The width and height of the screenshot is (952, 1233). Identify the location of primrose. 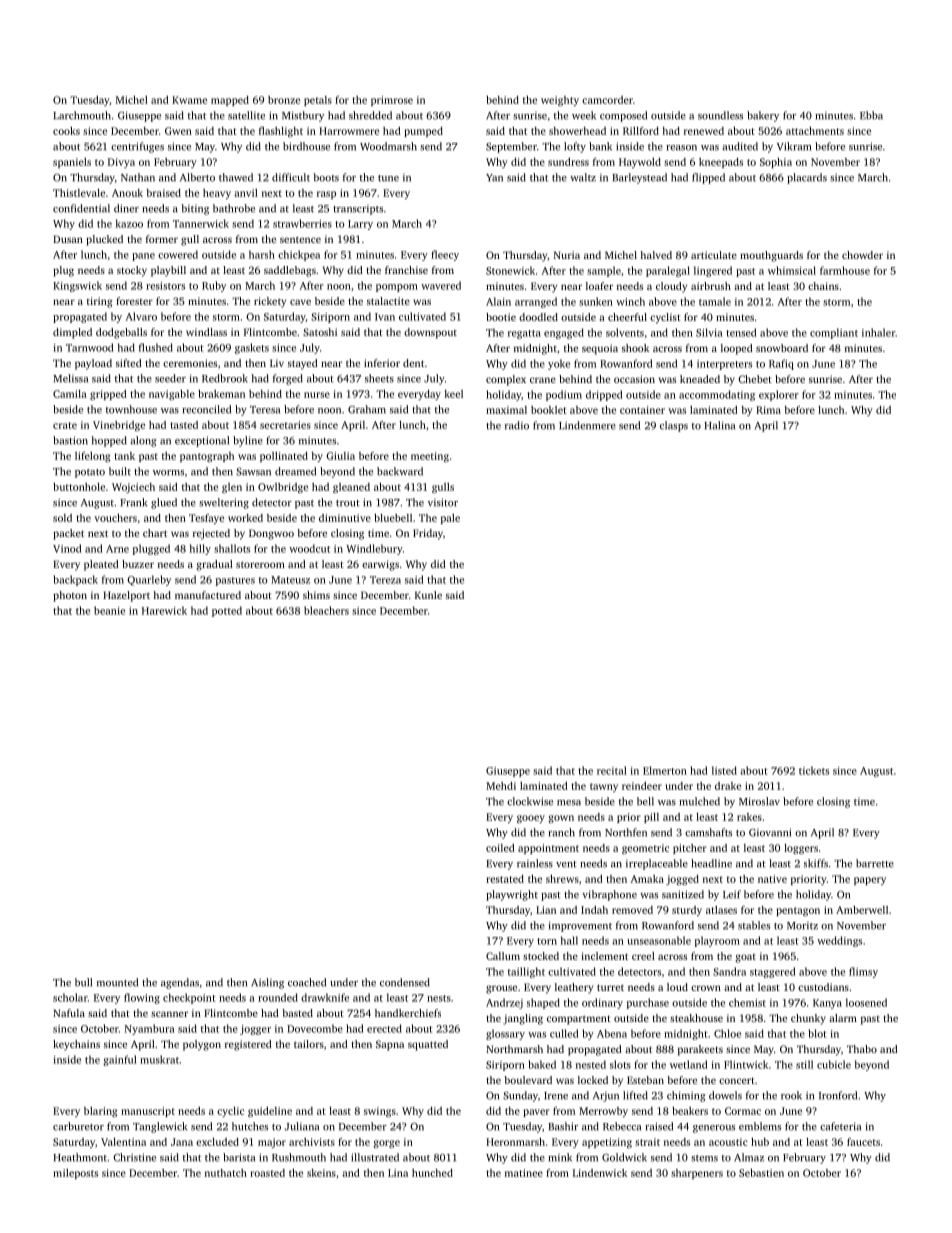
(392, 101).
